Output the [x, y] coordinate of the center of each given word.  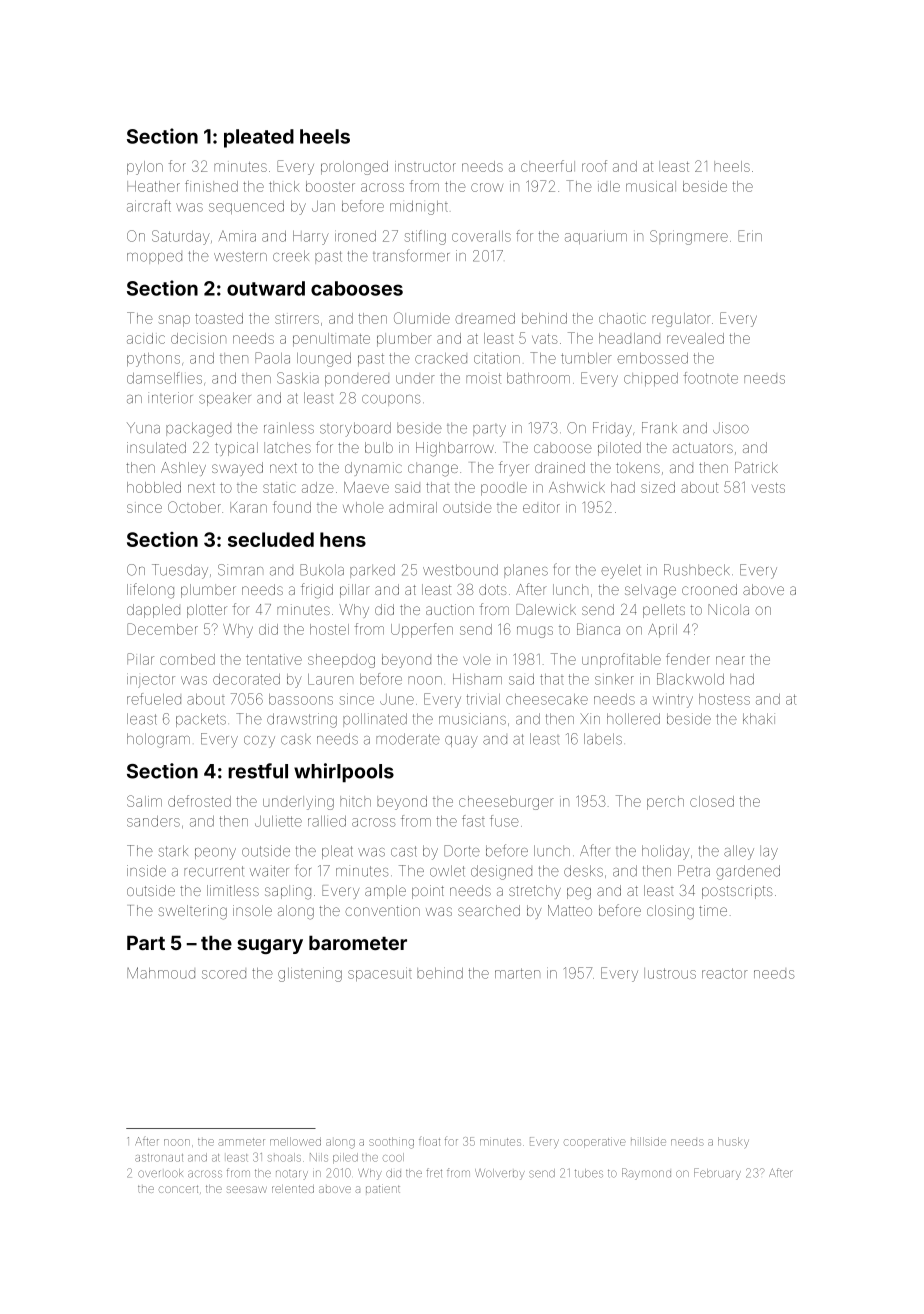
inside [146, 871]
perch [665, 803]
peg [579, 893]
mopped [154, 258]
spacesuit [380, 974]
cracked [441, 358]
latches [287, 447]
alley [739, 852]
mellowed [295, 1141]
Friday [612, 429]
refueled [154, 699]
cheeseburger [506, 803]
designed [501, 872]
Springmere [689, 237]
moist [483, 378]
